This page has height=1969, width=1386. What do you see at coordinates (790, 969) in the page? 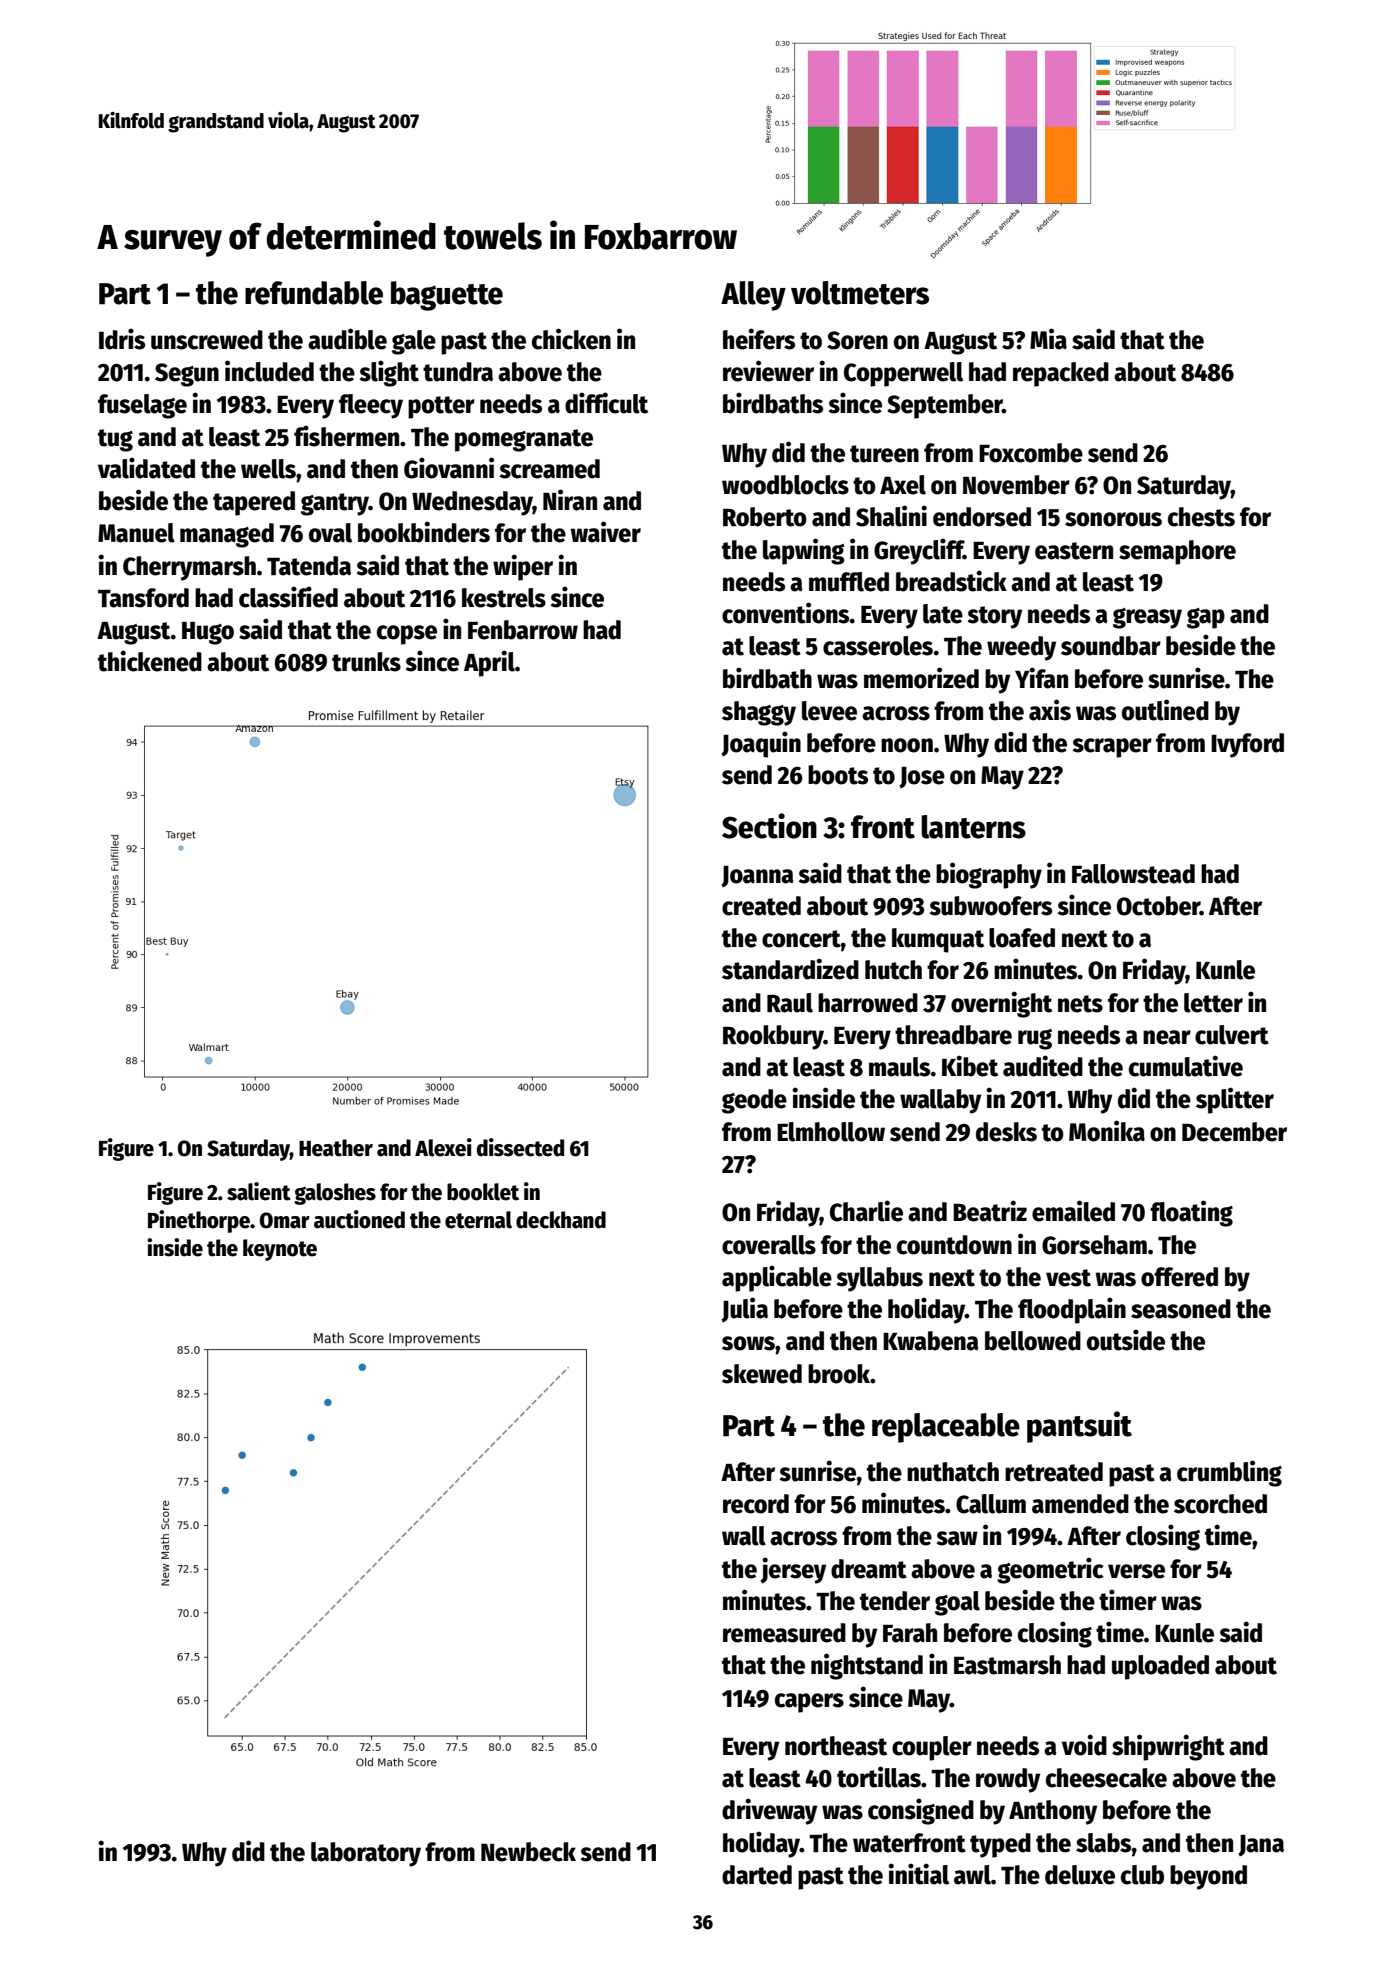
I see `standardized` at bounding box center [790, 969].
